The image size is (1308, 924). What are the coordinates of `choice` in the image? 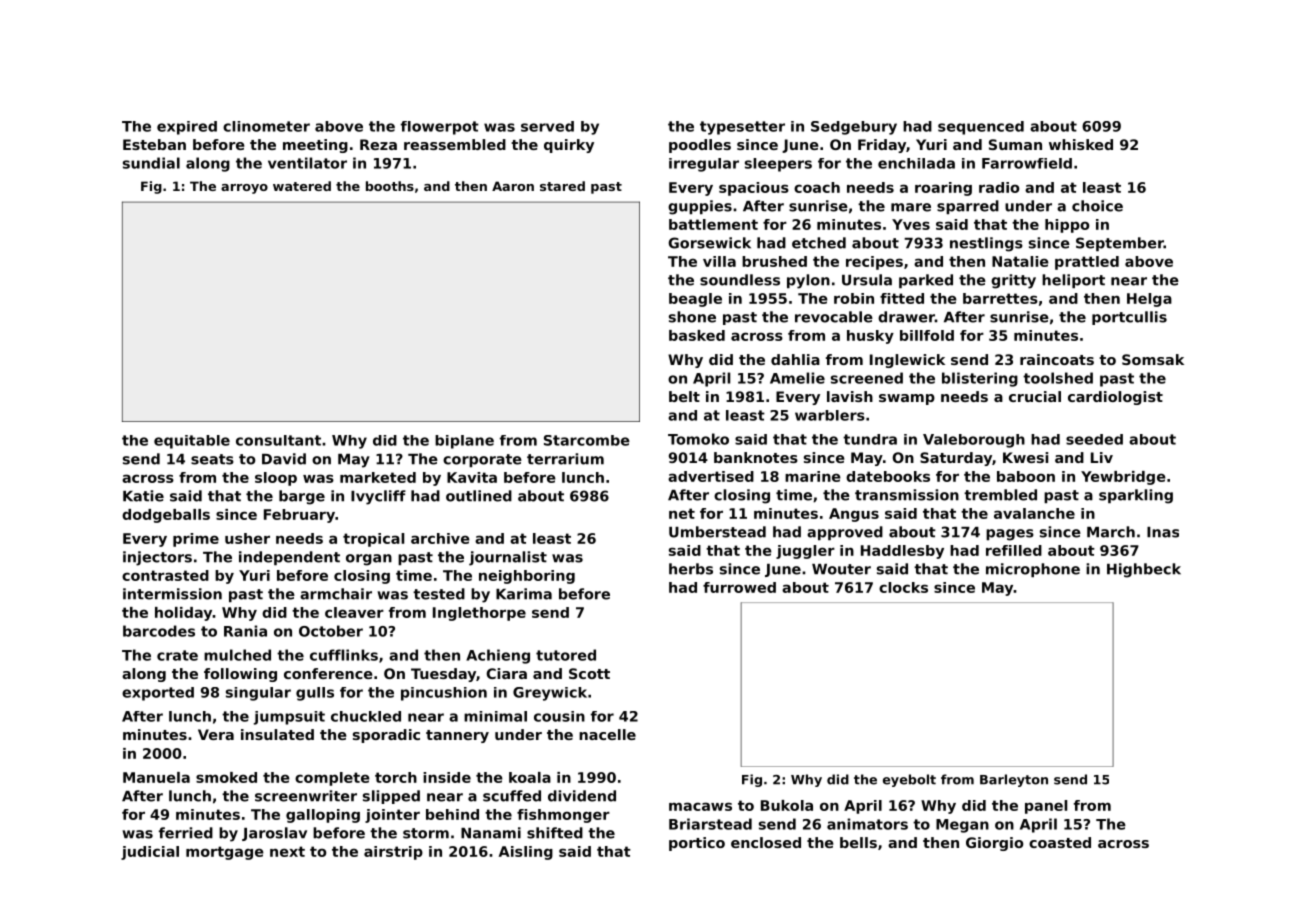 It's located at (1097, 206).
